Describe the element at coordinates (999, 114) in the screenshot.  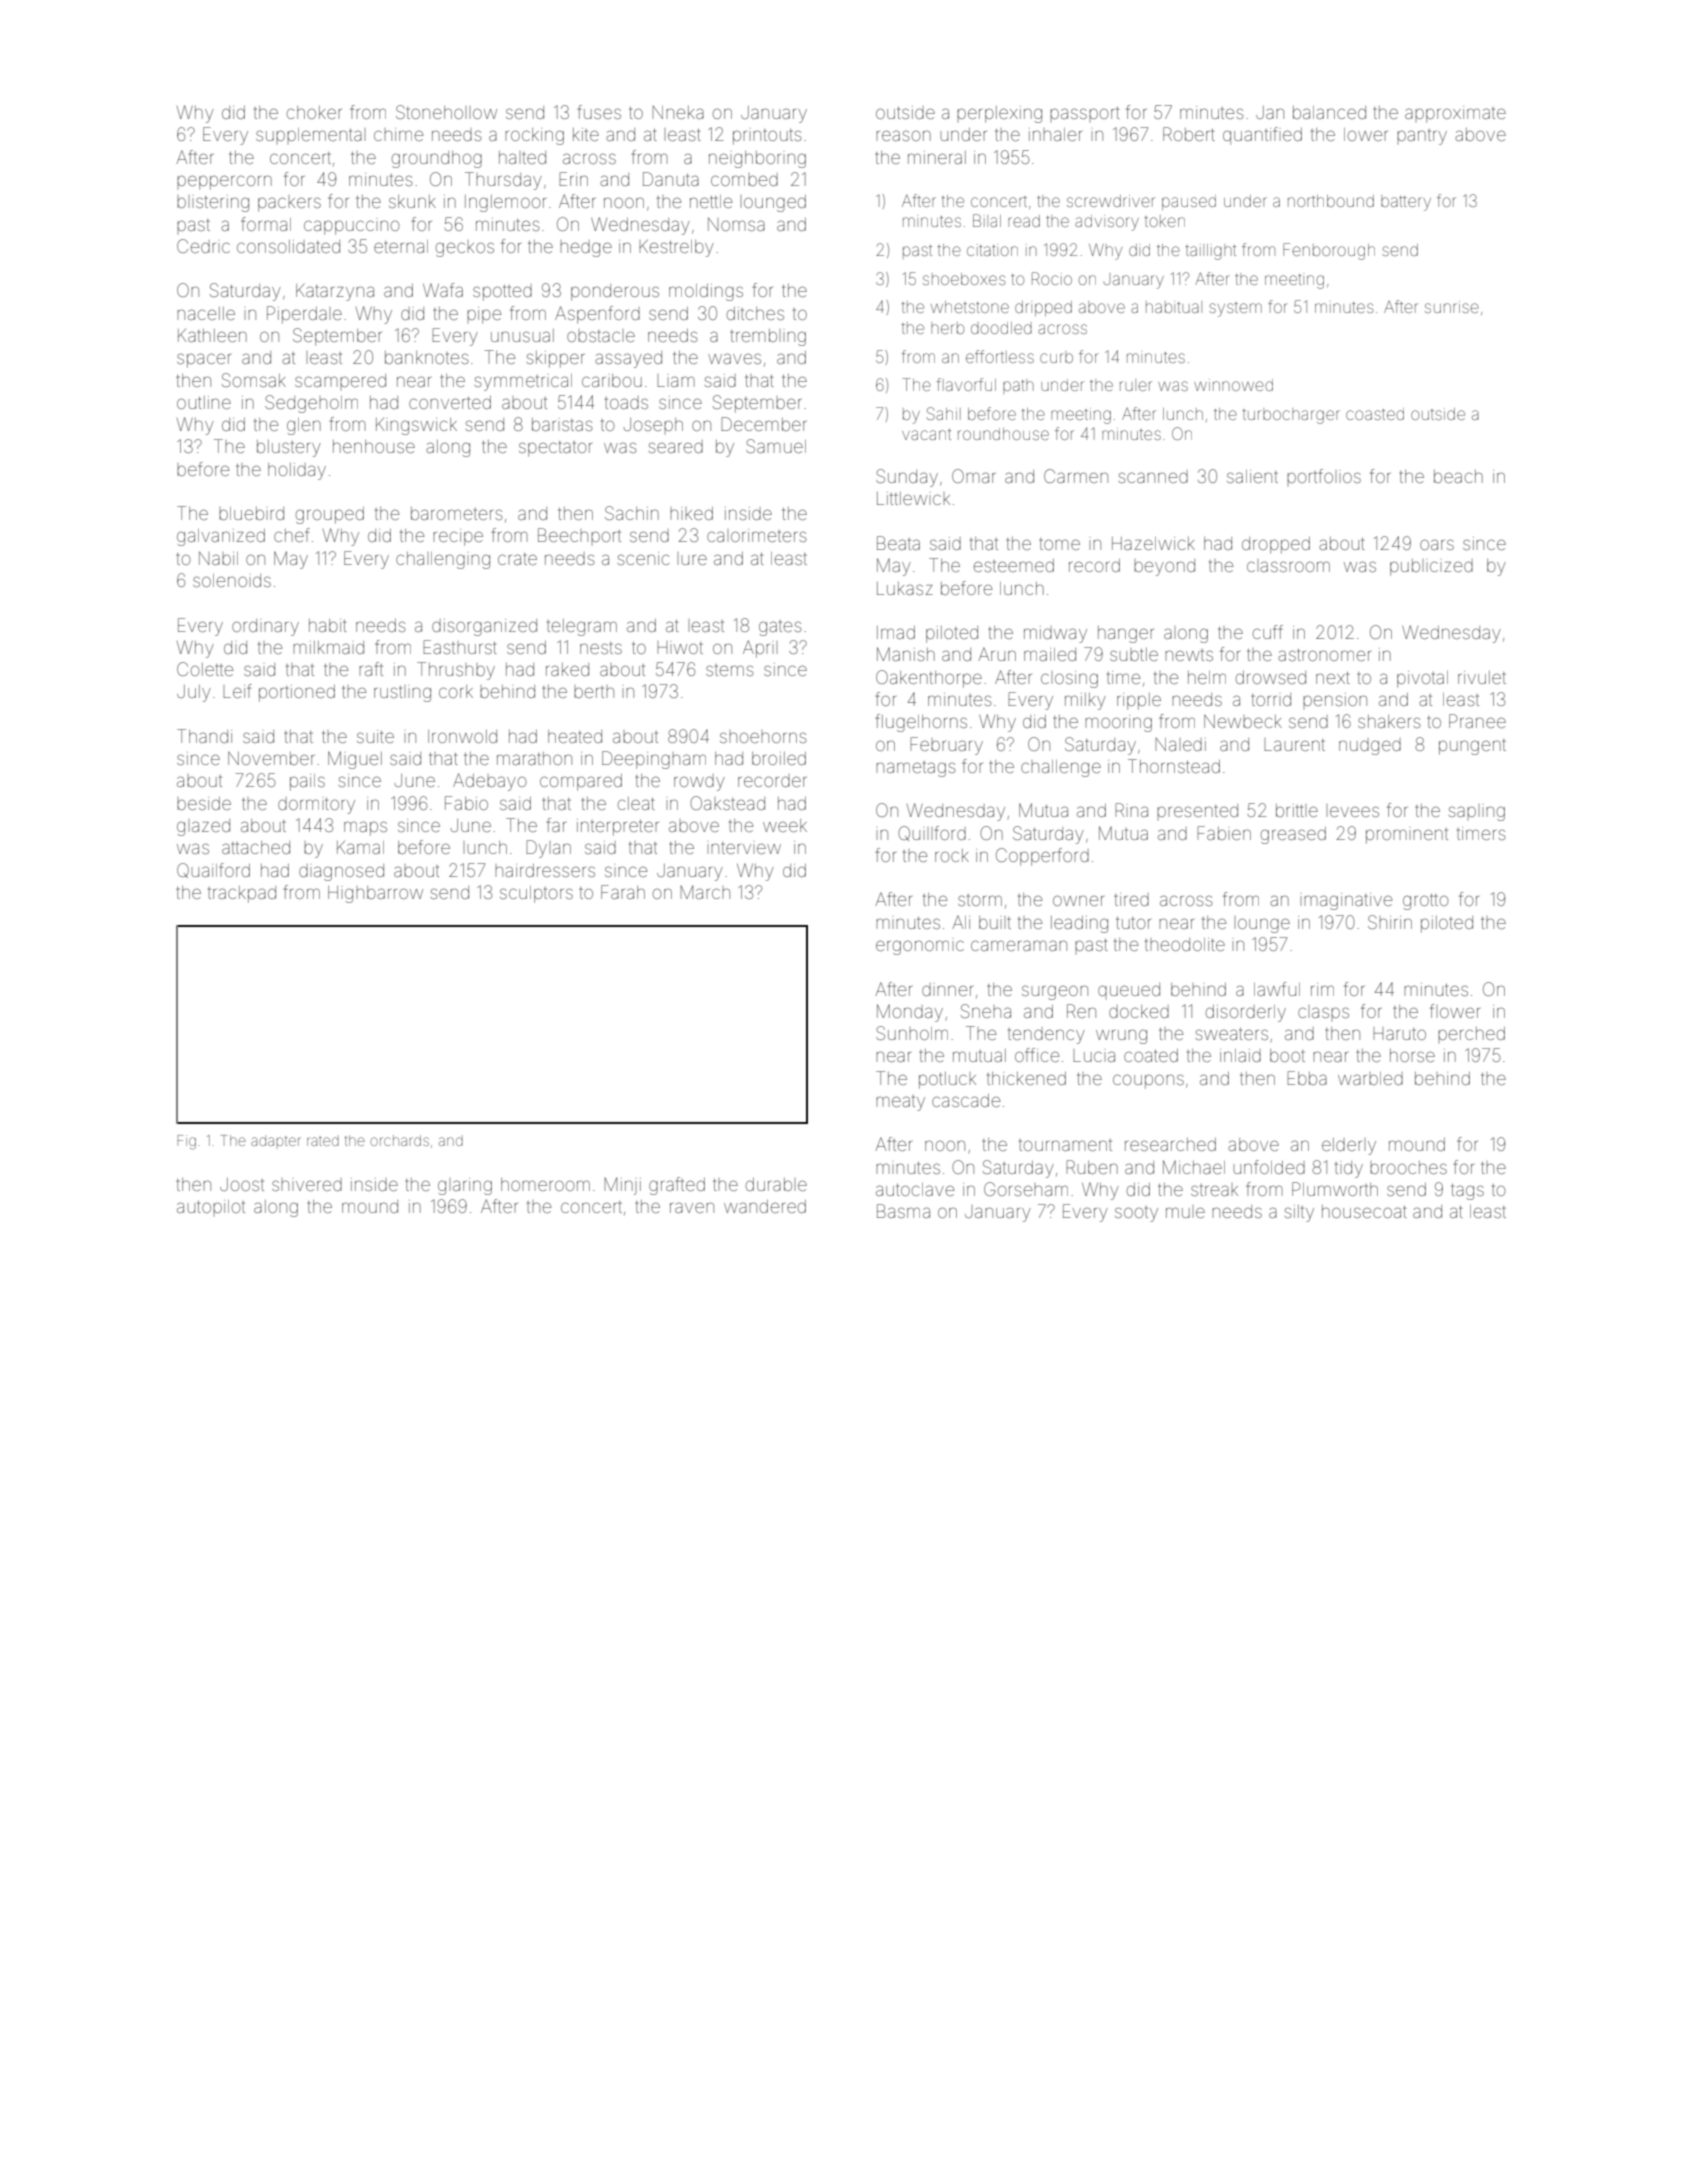
I see `perplexing` at that location.
